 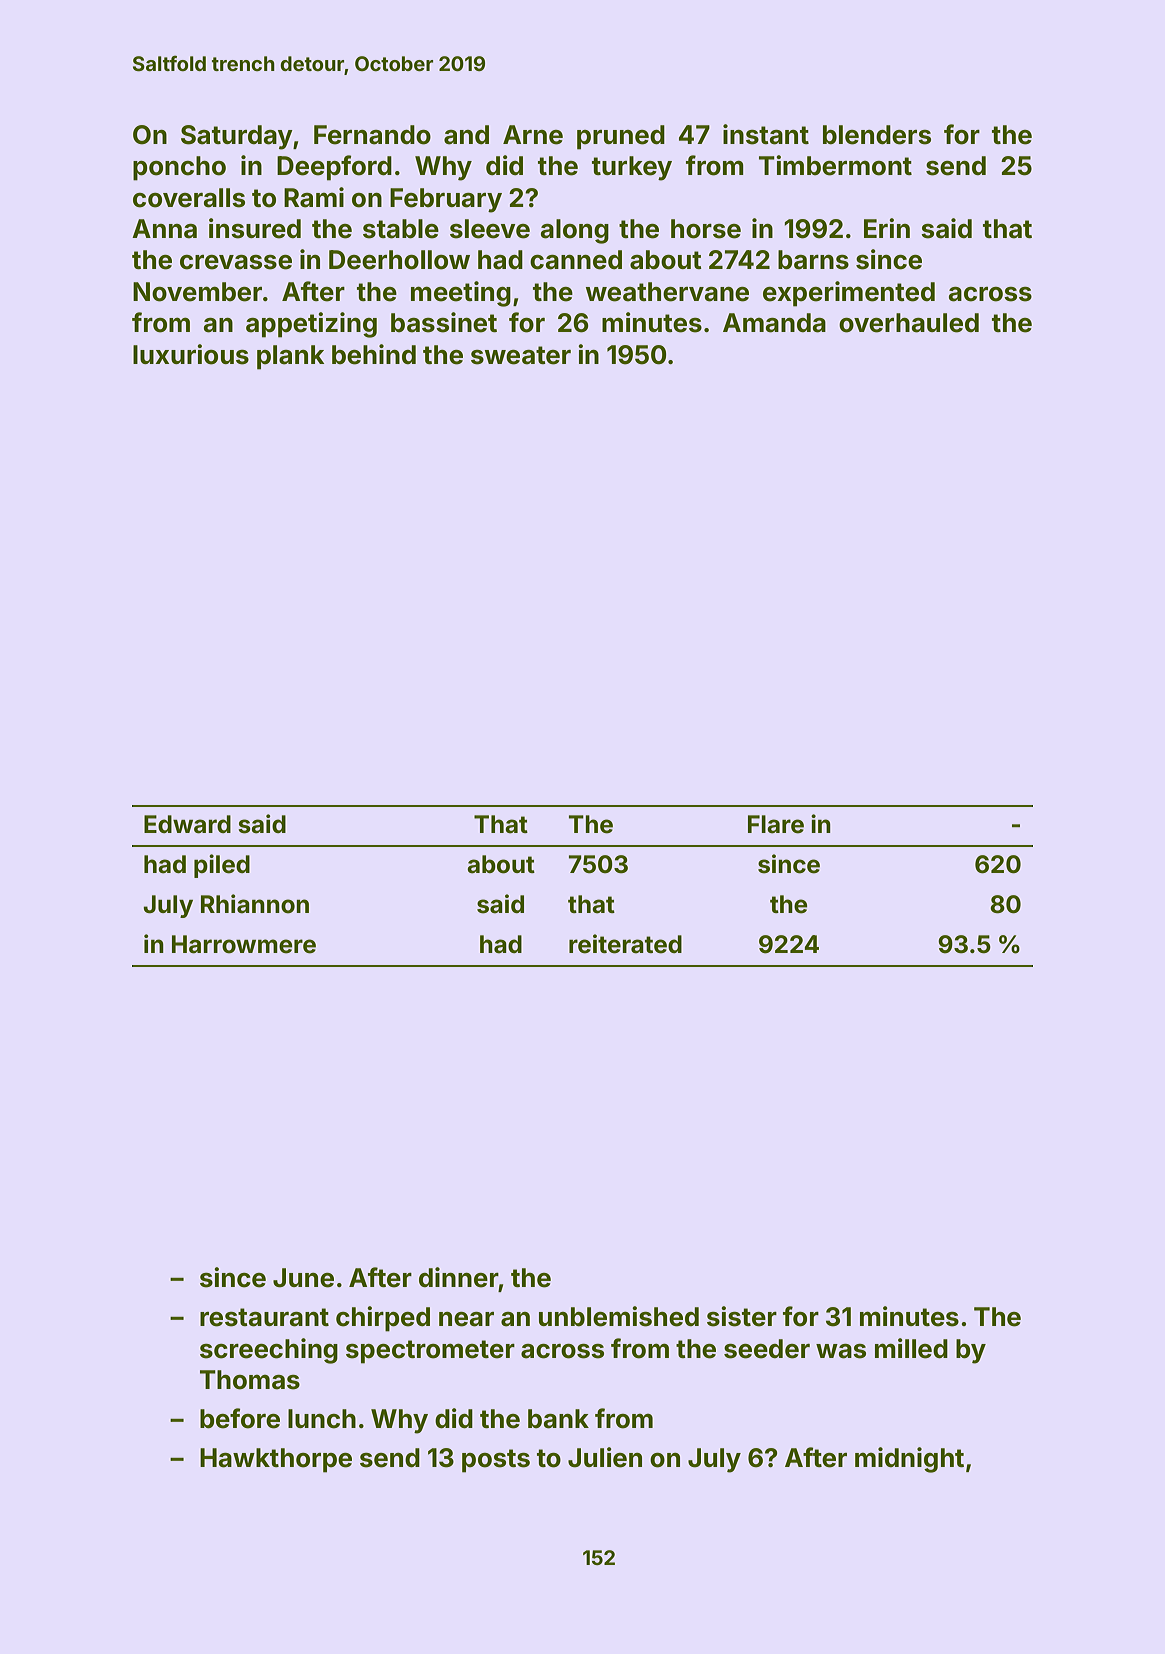 I want to click on Edward, so click(x=187, y=824).
